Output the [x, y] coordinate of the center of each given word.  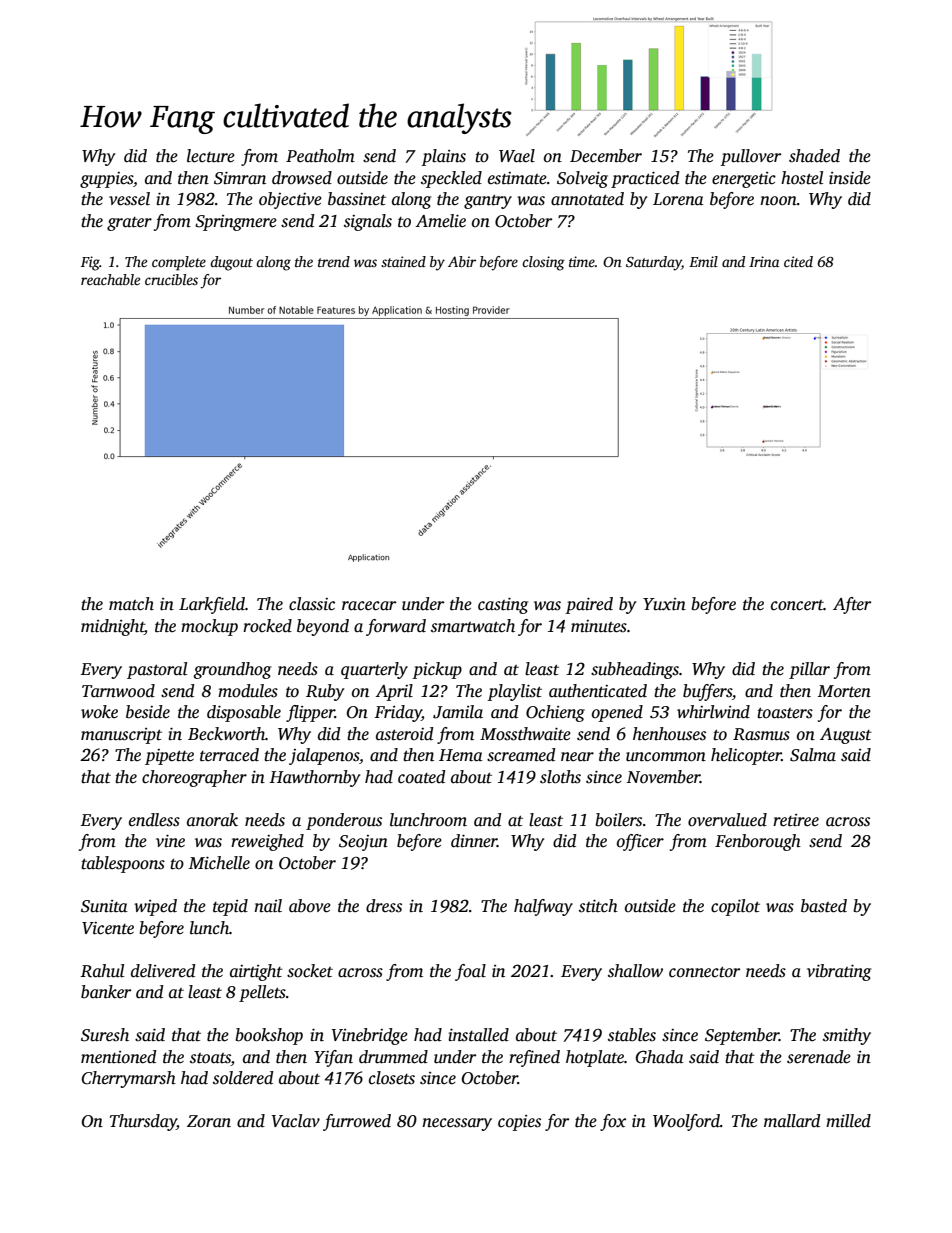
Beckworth [226, 734]
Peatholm [320, 156]
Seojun [363, 843]
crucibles [171, 279]
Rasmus [761, 734]
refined [534, 1058]
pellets [262, 993]
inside [850, 178]
